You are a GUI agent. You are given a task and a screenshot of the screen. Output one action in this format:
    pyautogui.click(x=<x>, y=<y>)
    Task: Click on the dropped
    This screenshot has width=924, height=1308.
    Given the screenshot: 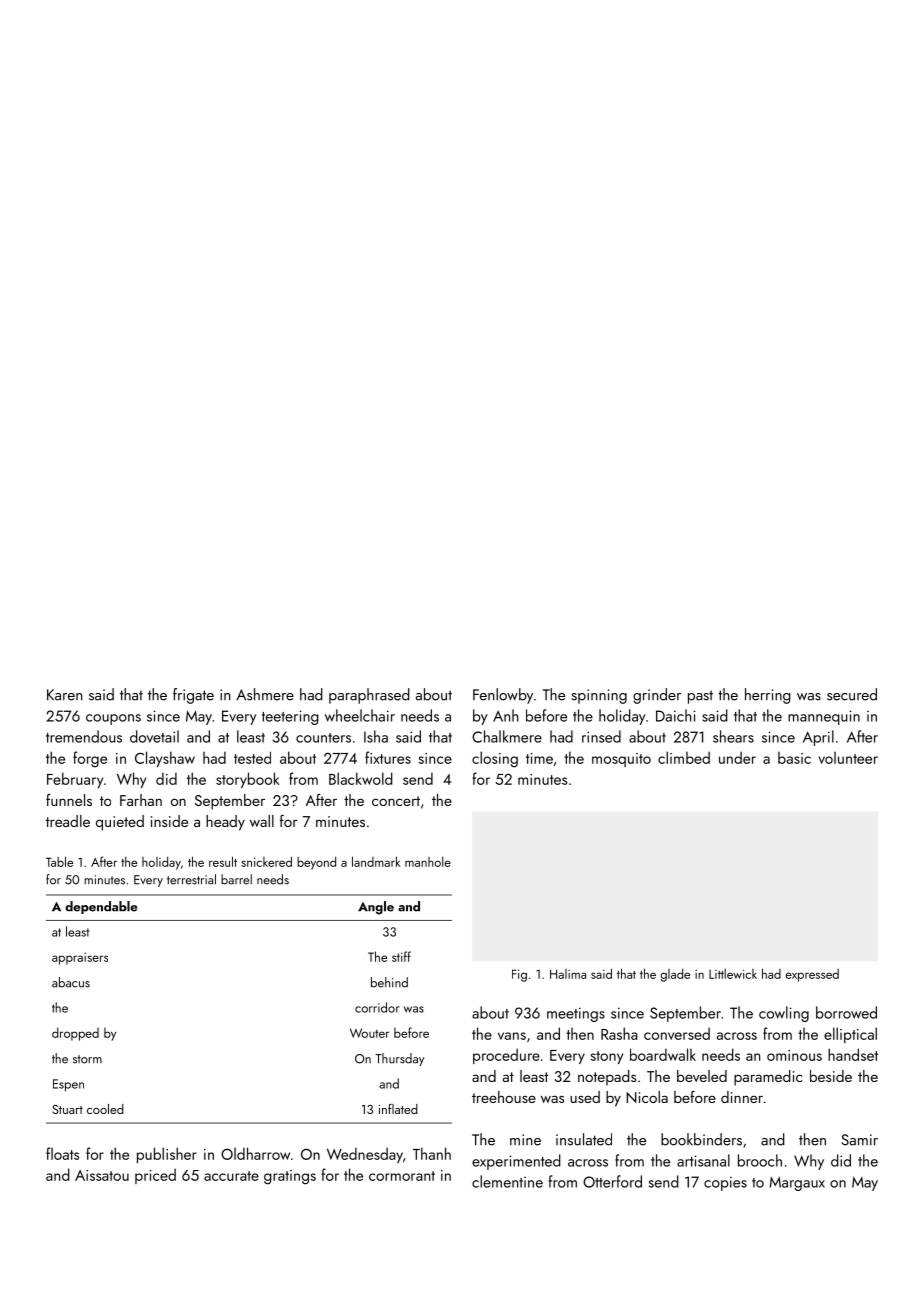 What is the action you would take?
    pyautogui.click(x=75, y=1034)
